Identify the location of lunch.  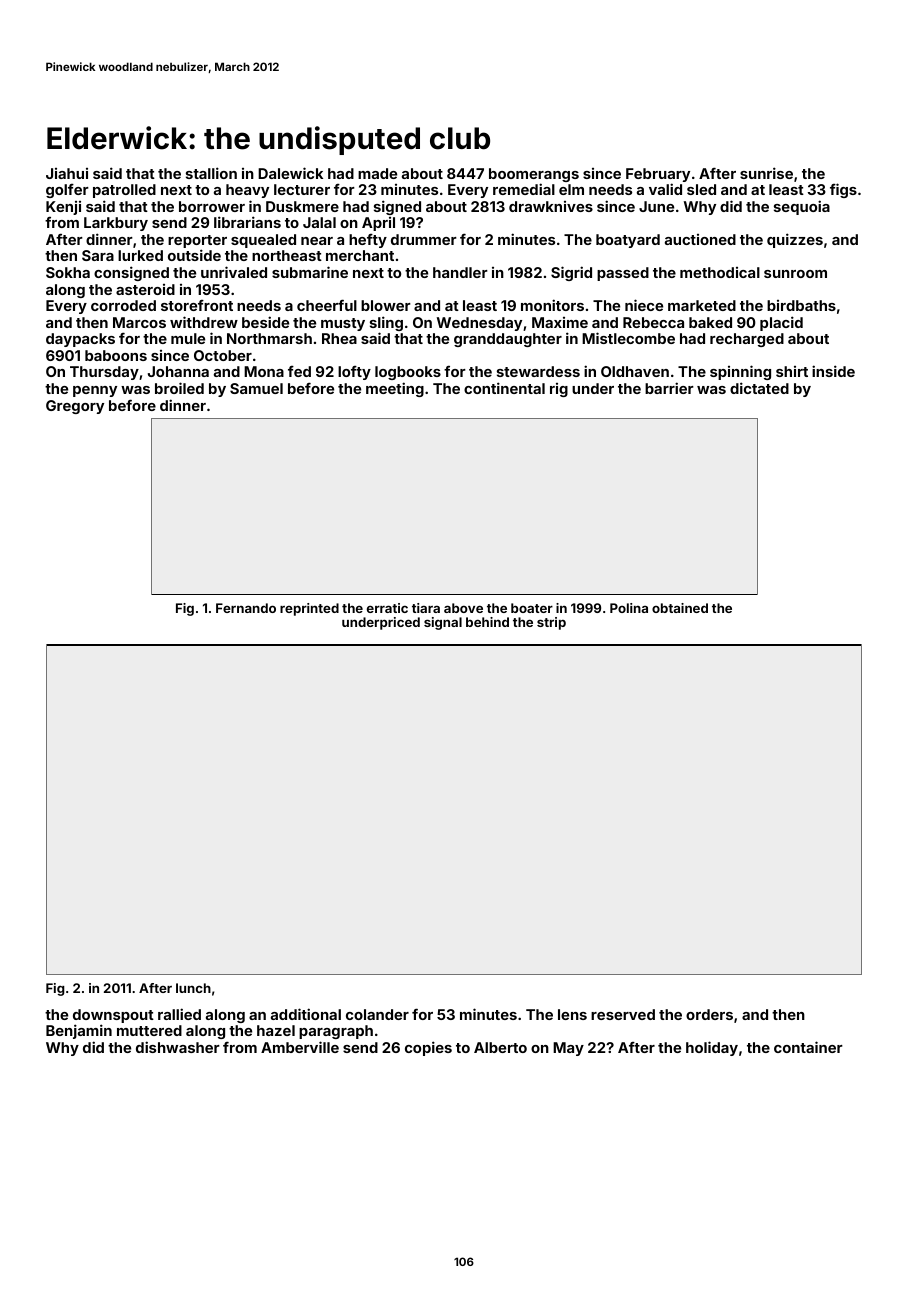
(193, 988).
